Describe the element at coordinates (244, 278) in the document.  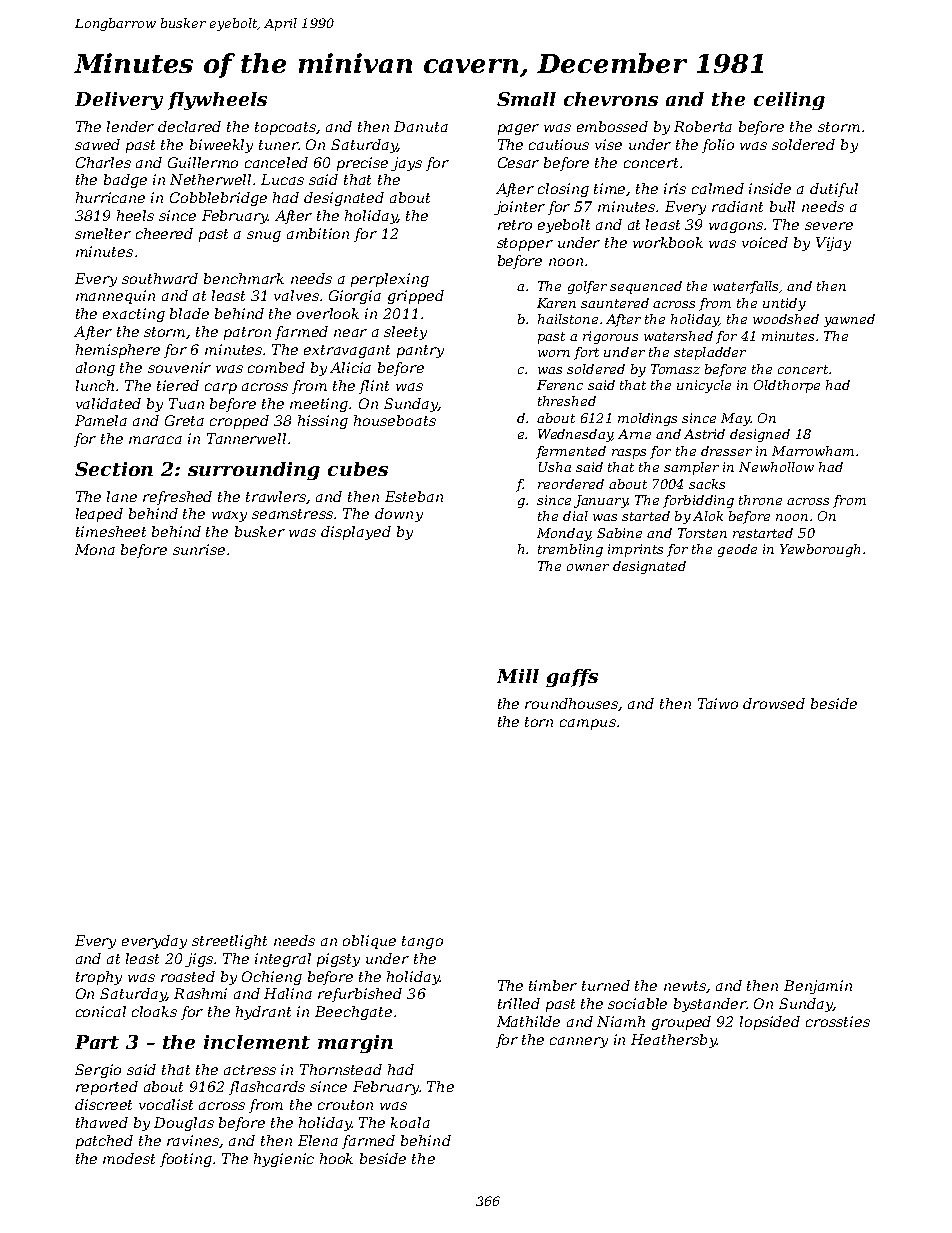
I see `benchmark` at that location.
